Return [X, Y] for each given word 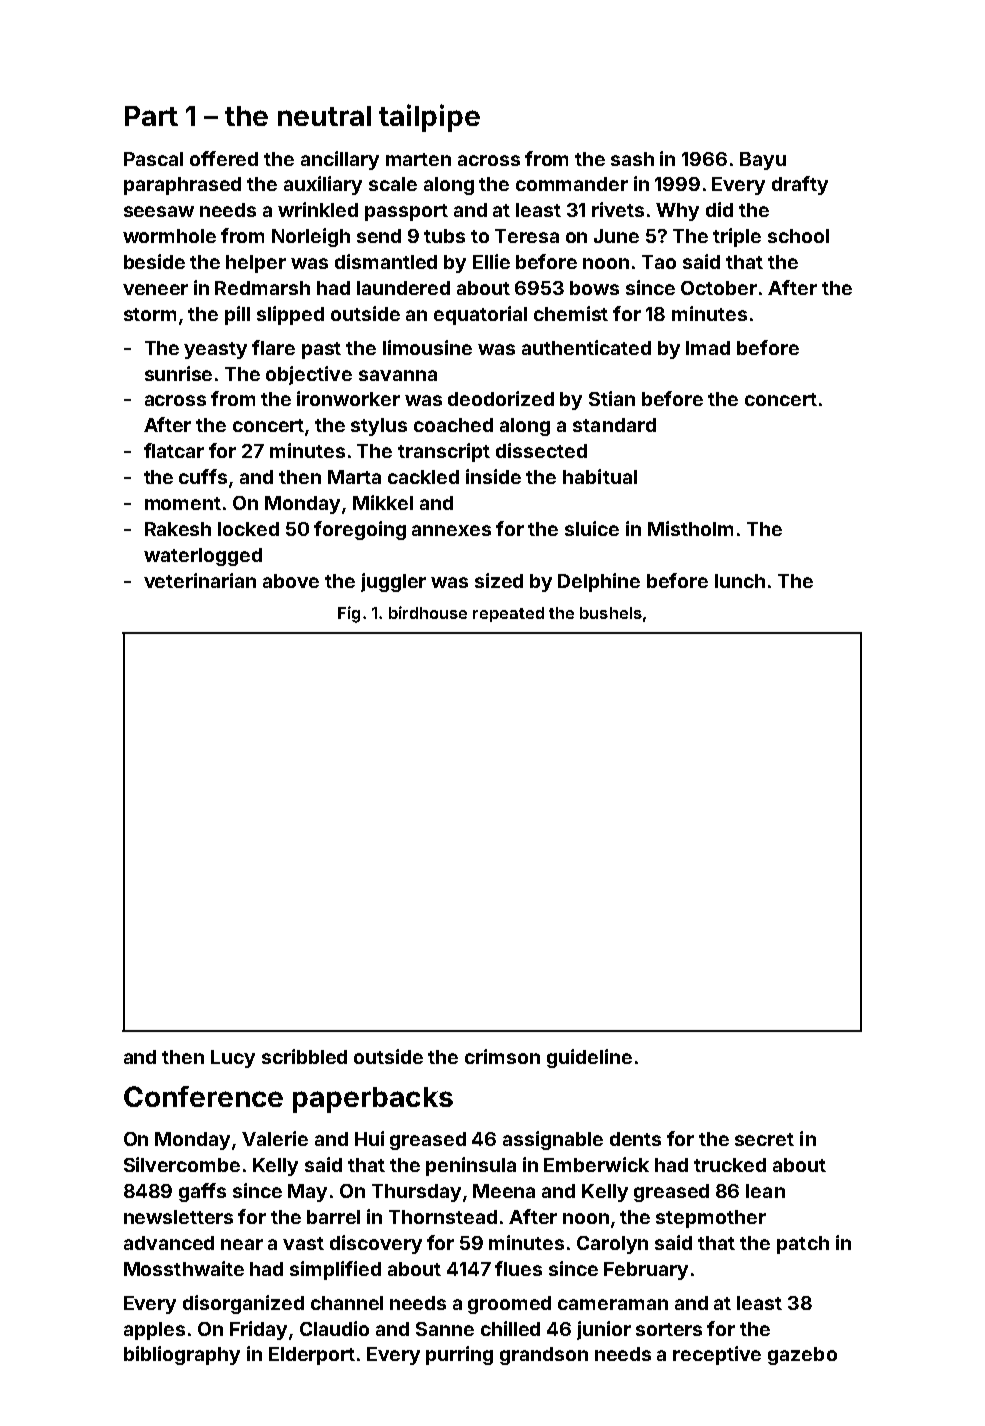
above [291, 581]
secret [764, 1139]
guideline [589, 1058]
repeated [508, 614]
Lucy [233, 1059]
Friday [258, 1330]
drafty [800, 185]
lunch [740, 581]
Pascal [153, 159]
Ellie [491, 261]
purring [459, 1355]
